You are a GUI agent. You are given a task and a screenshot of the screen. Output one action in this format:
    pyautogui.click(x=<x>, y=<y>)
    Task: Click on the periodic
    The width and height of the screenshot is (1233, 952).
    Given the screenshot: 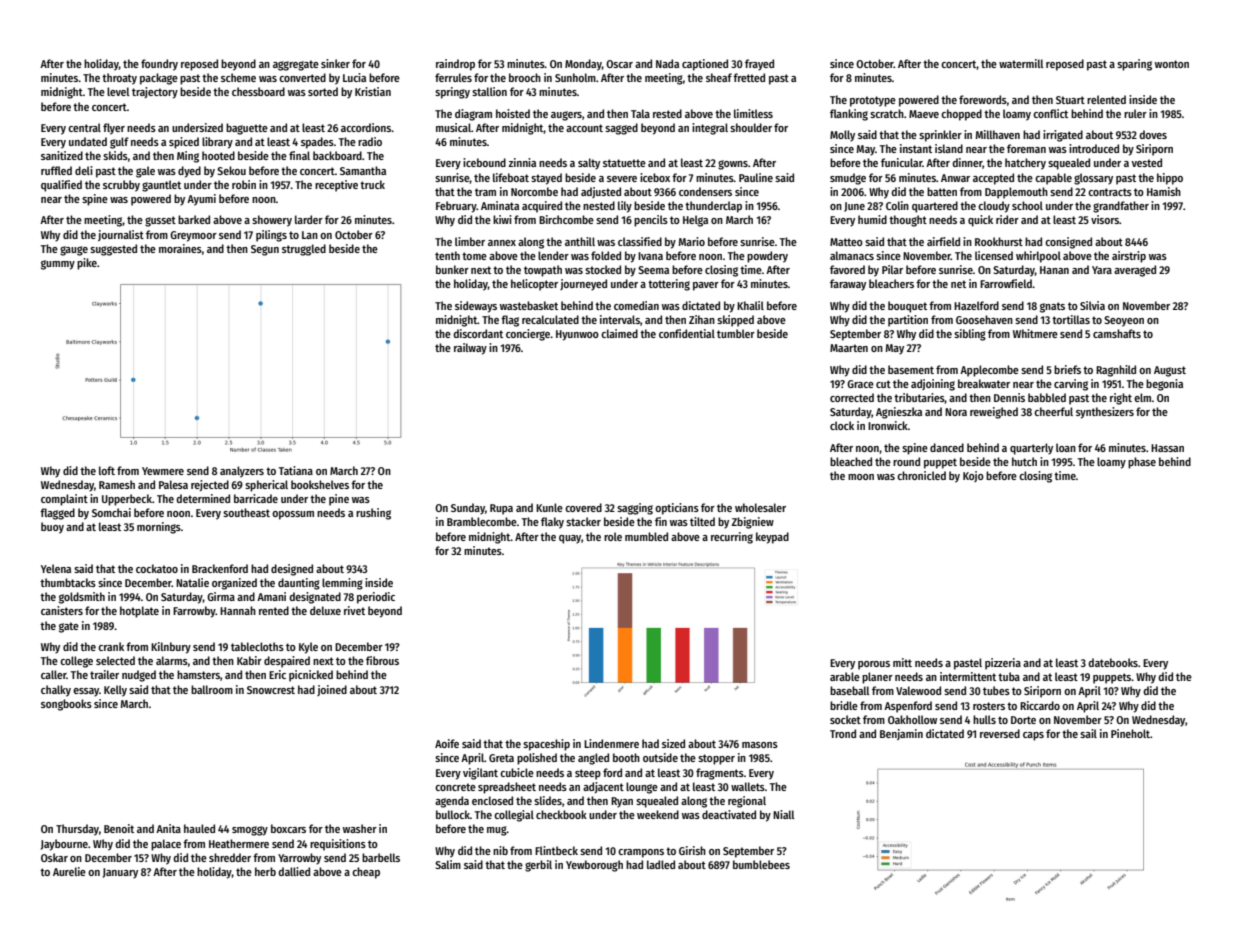 What is the action you would take?
    pyautogui.click(x=376, y=598)
